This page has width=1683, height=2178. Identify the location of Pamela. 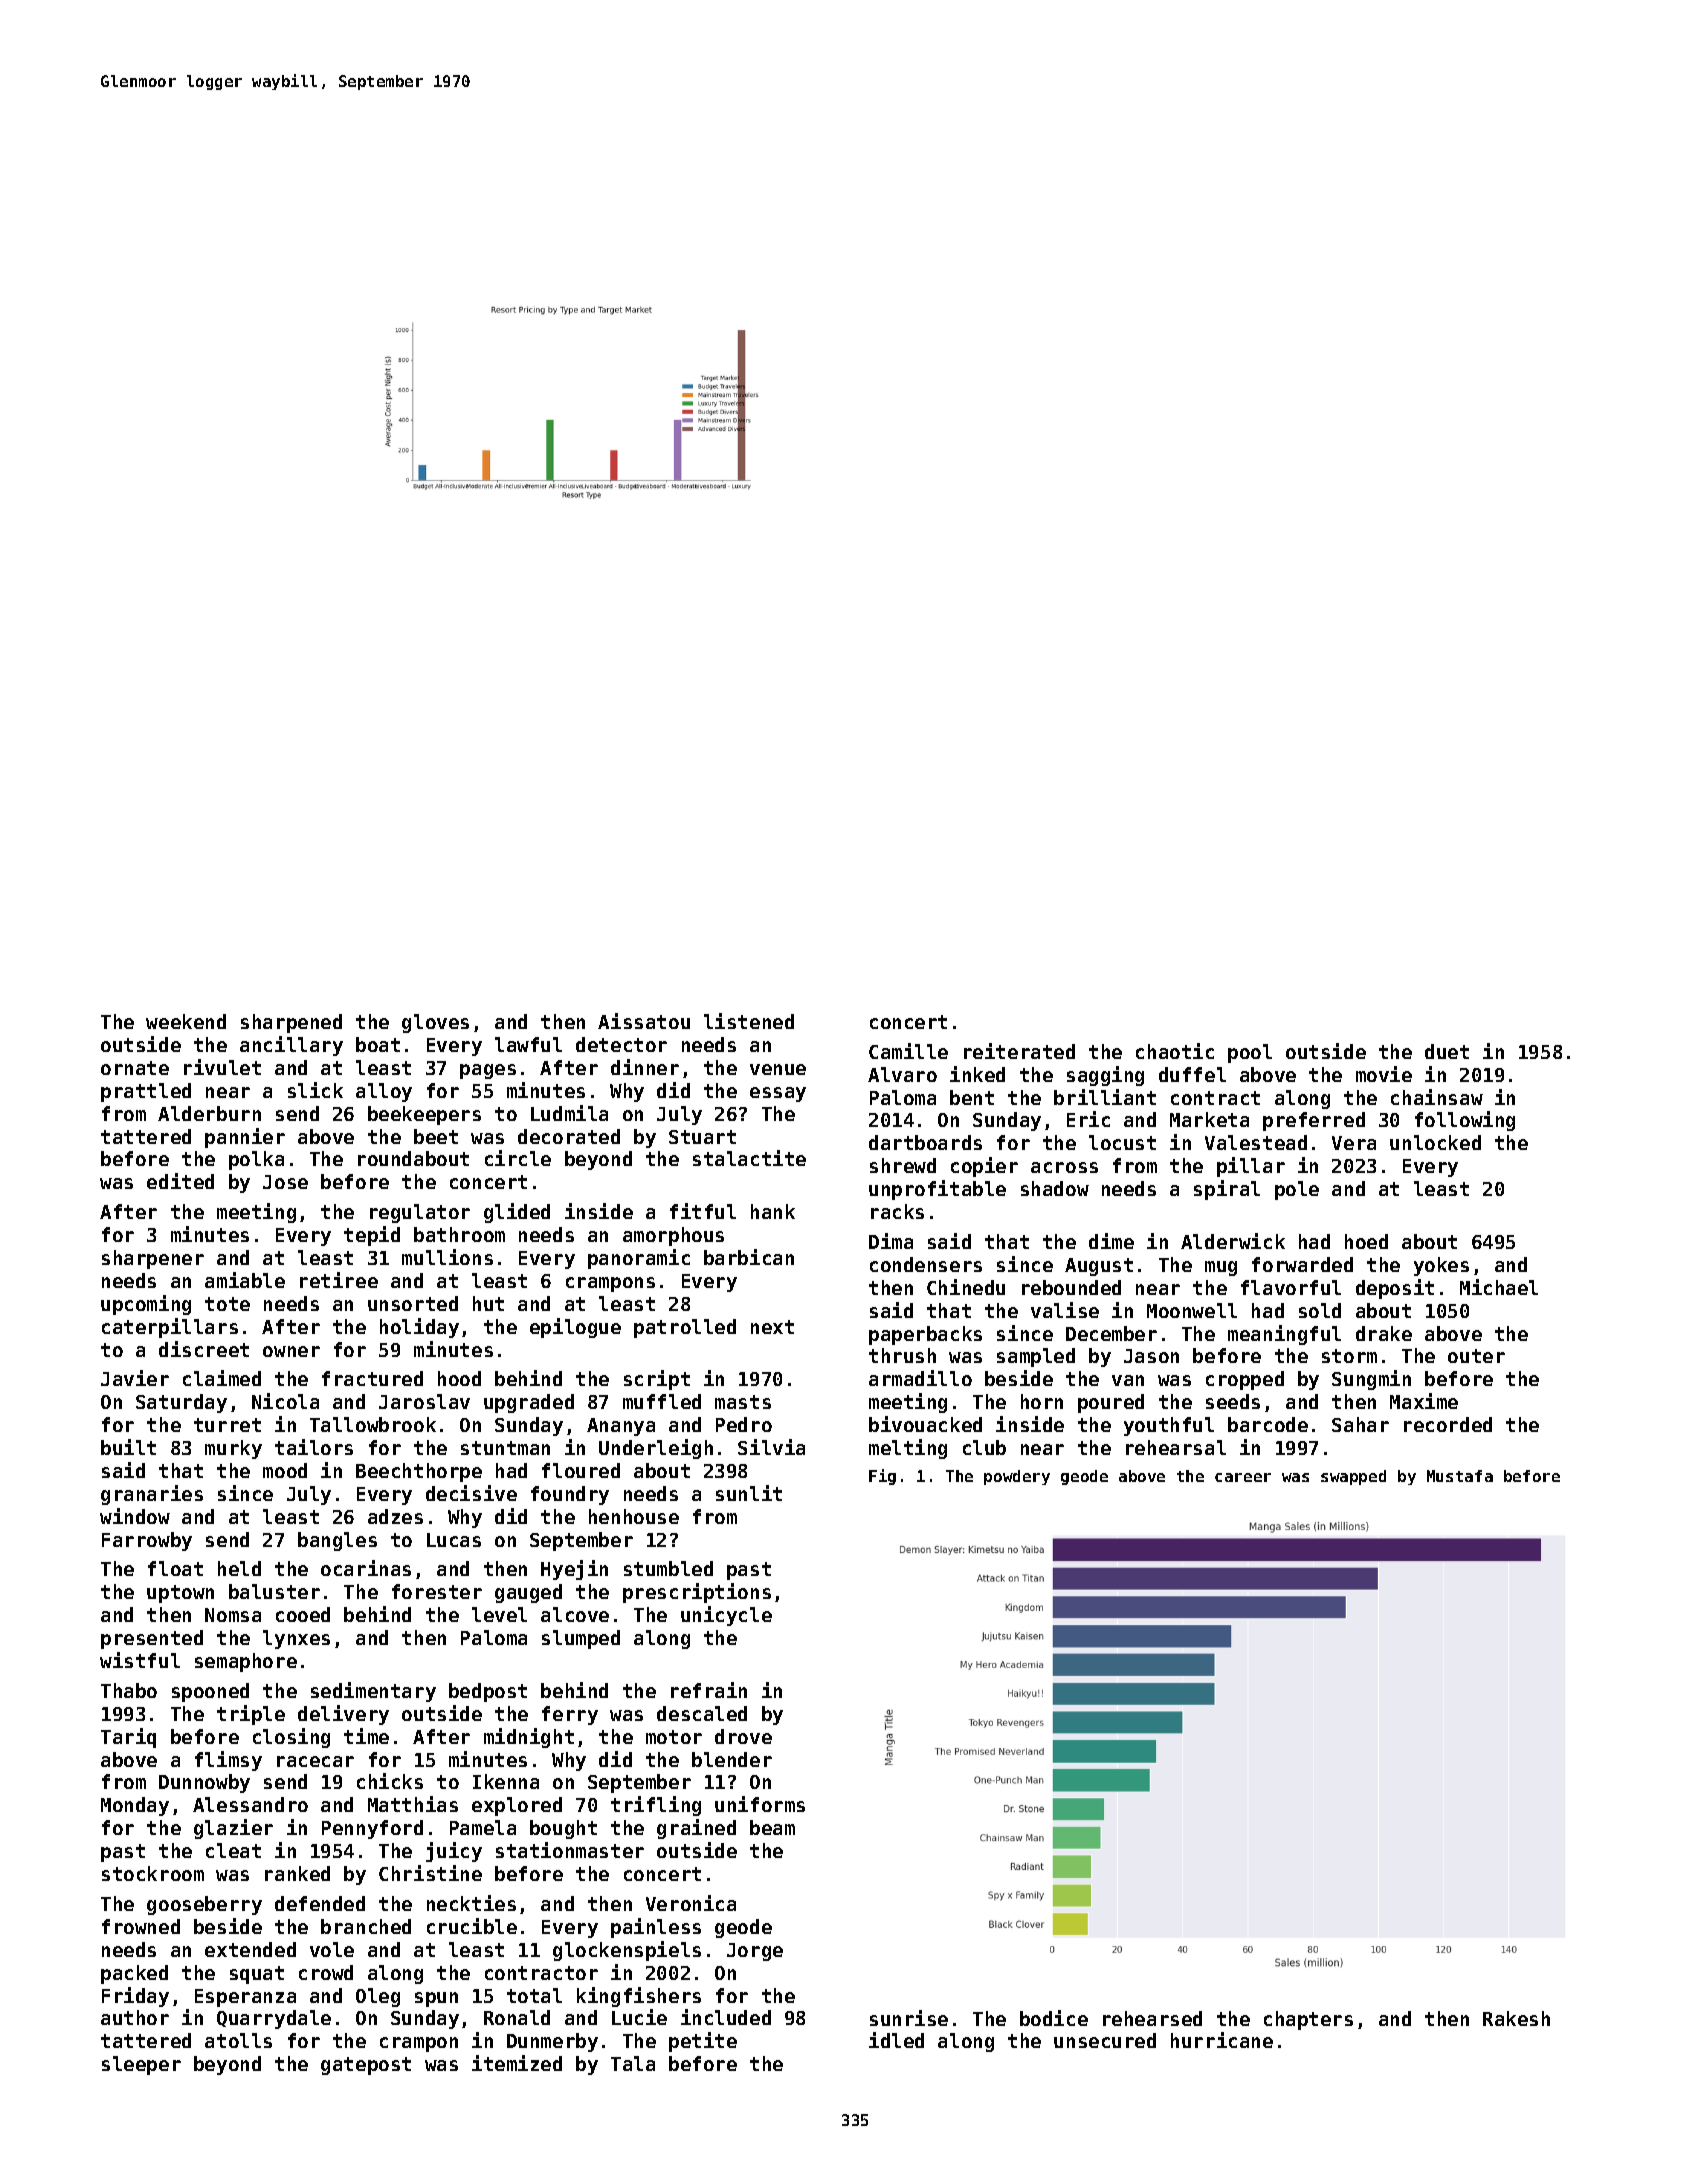
(483, 1827).
